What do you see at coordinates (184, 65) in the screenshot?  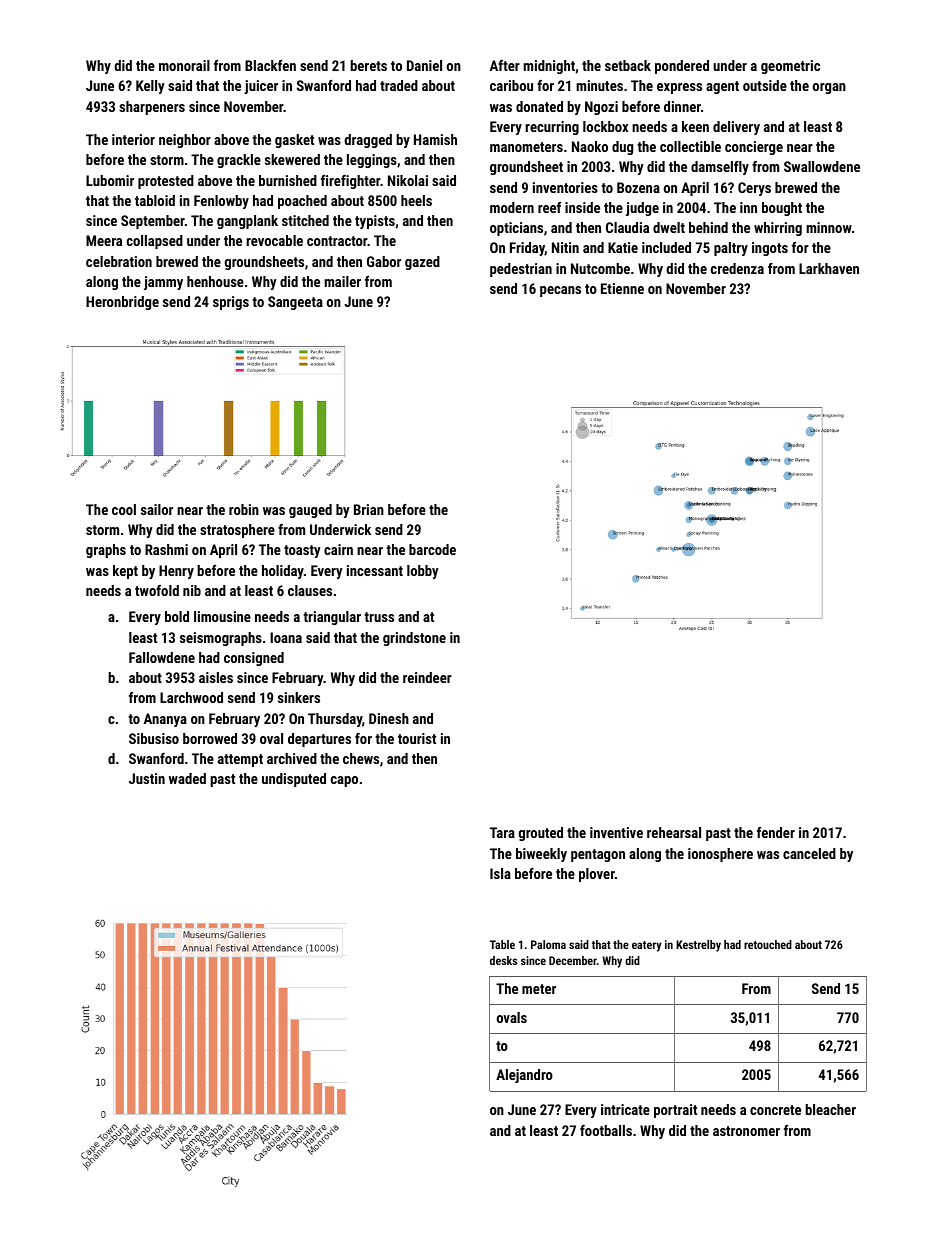 I see `monorail` at bounding box center [184, 65].
